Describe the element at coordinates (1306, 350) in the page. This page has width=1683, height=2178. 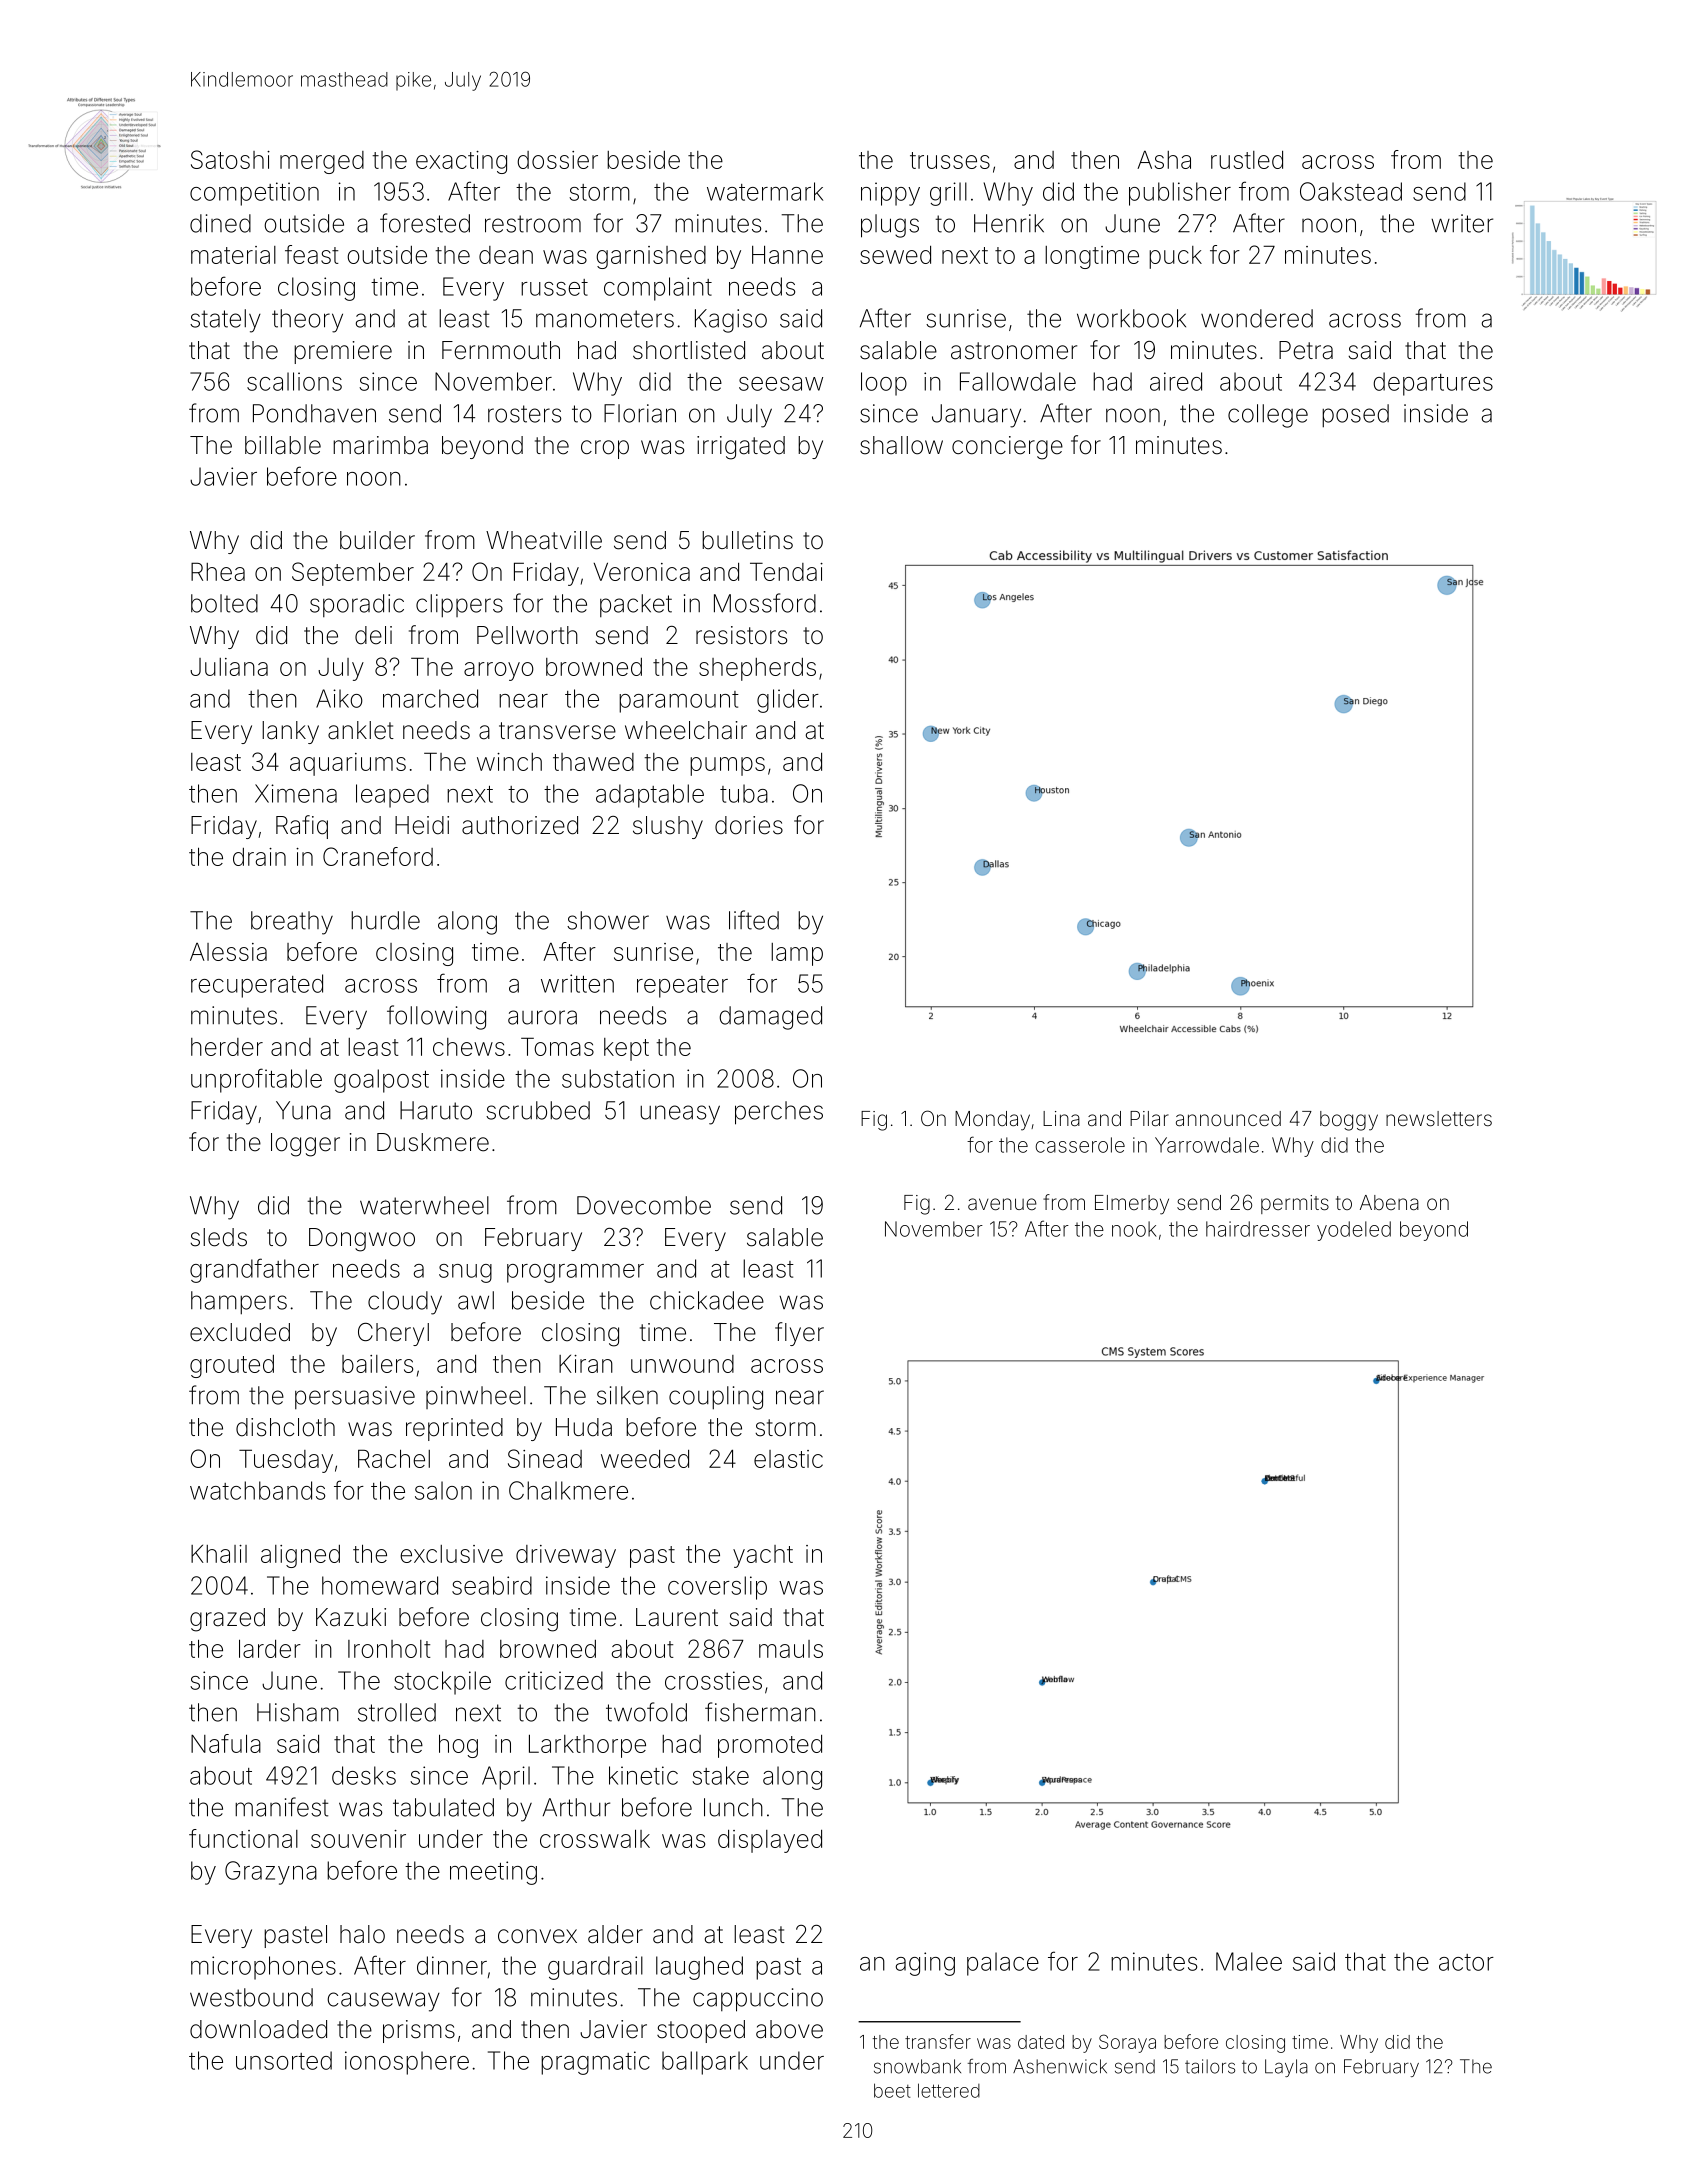
I see `Petra` at that location.
